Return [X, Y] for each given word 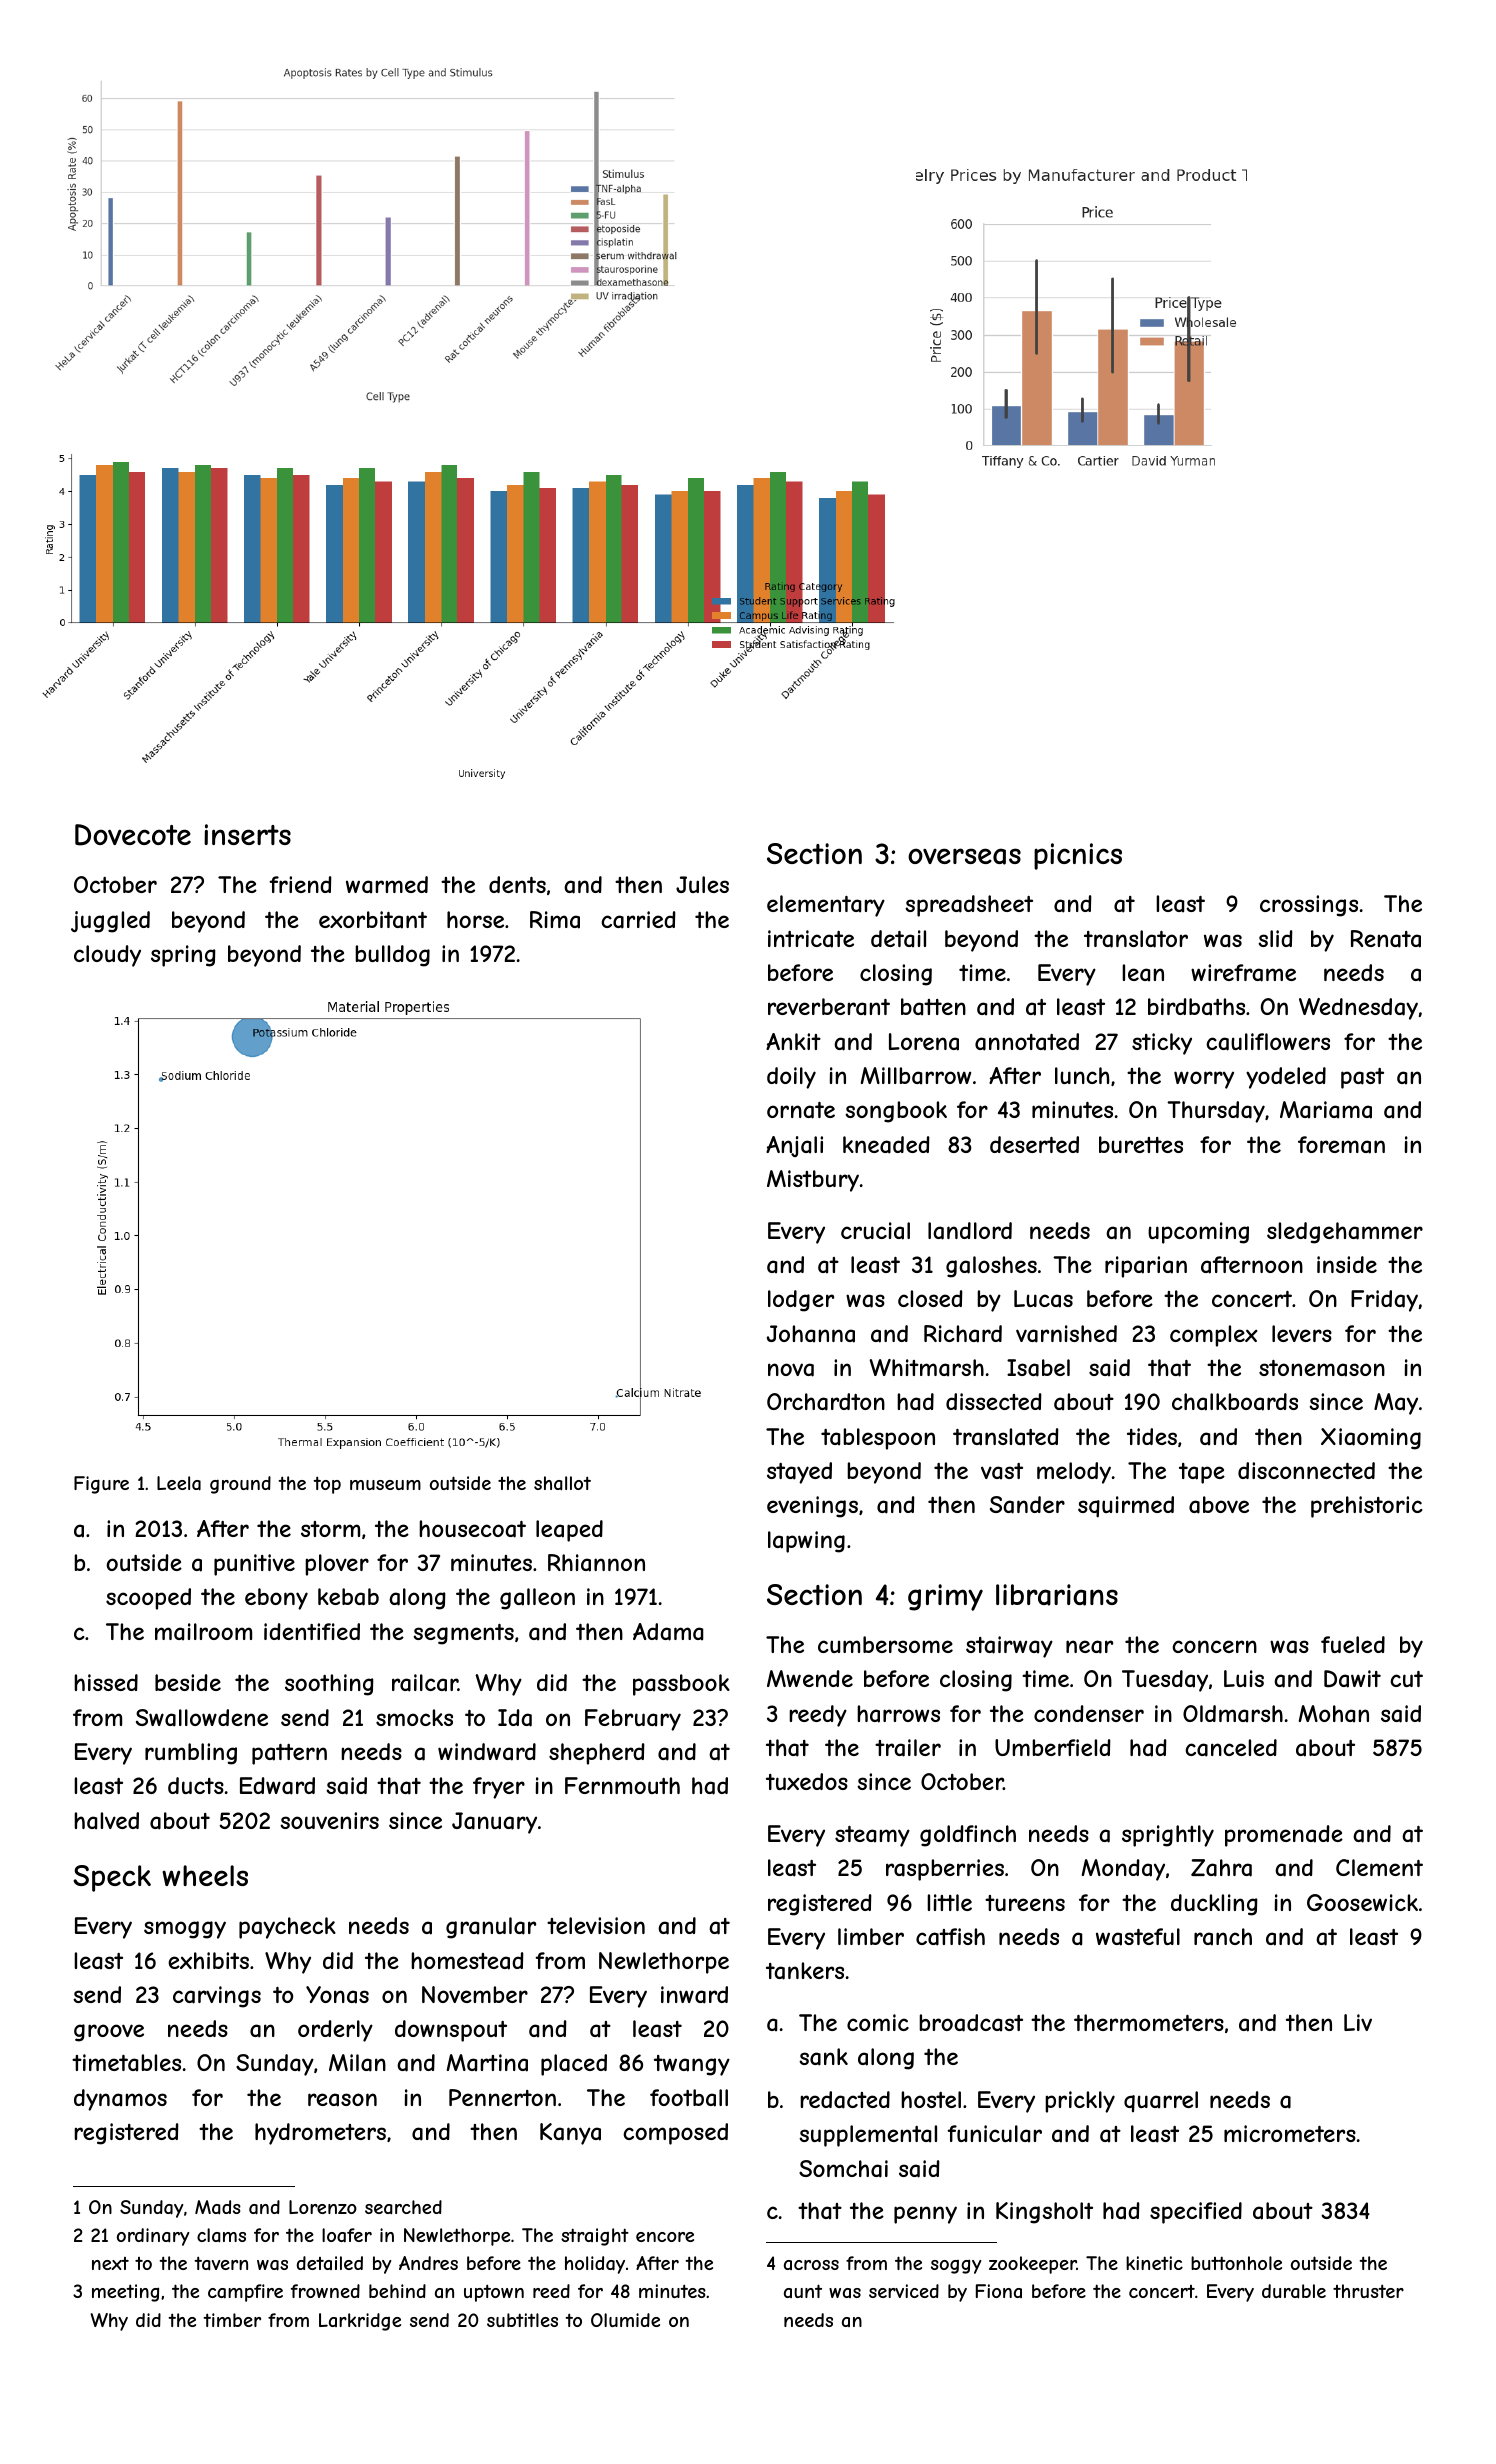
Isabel [1038, 1368]
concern [1214, 1646]
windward [487, 1752]
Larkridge [360, 2322]
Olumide [625, 2320]
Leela [179, 1483]
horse [475, 919]
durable [1294, 2291]
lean [1143, 973]
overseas [964, 856]
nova [791, 1370]
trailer [908, 1748]
